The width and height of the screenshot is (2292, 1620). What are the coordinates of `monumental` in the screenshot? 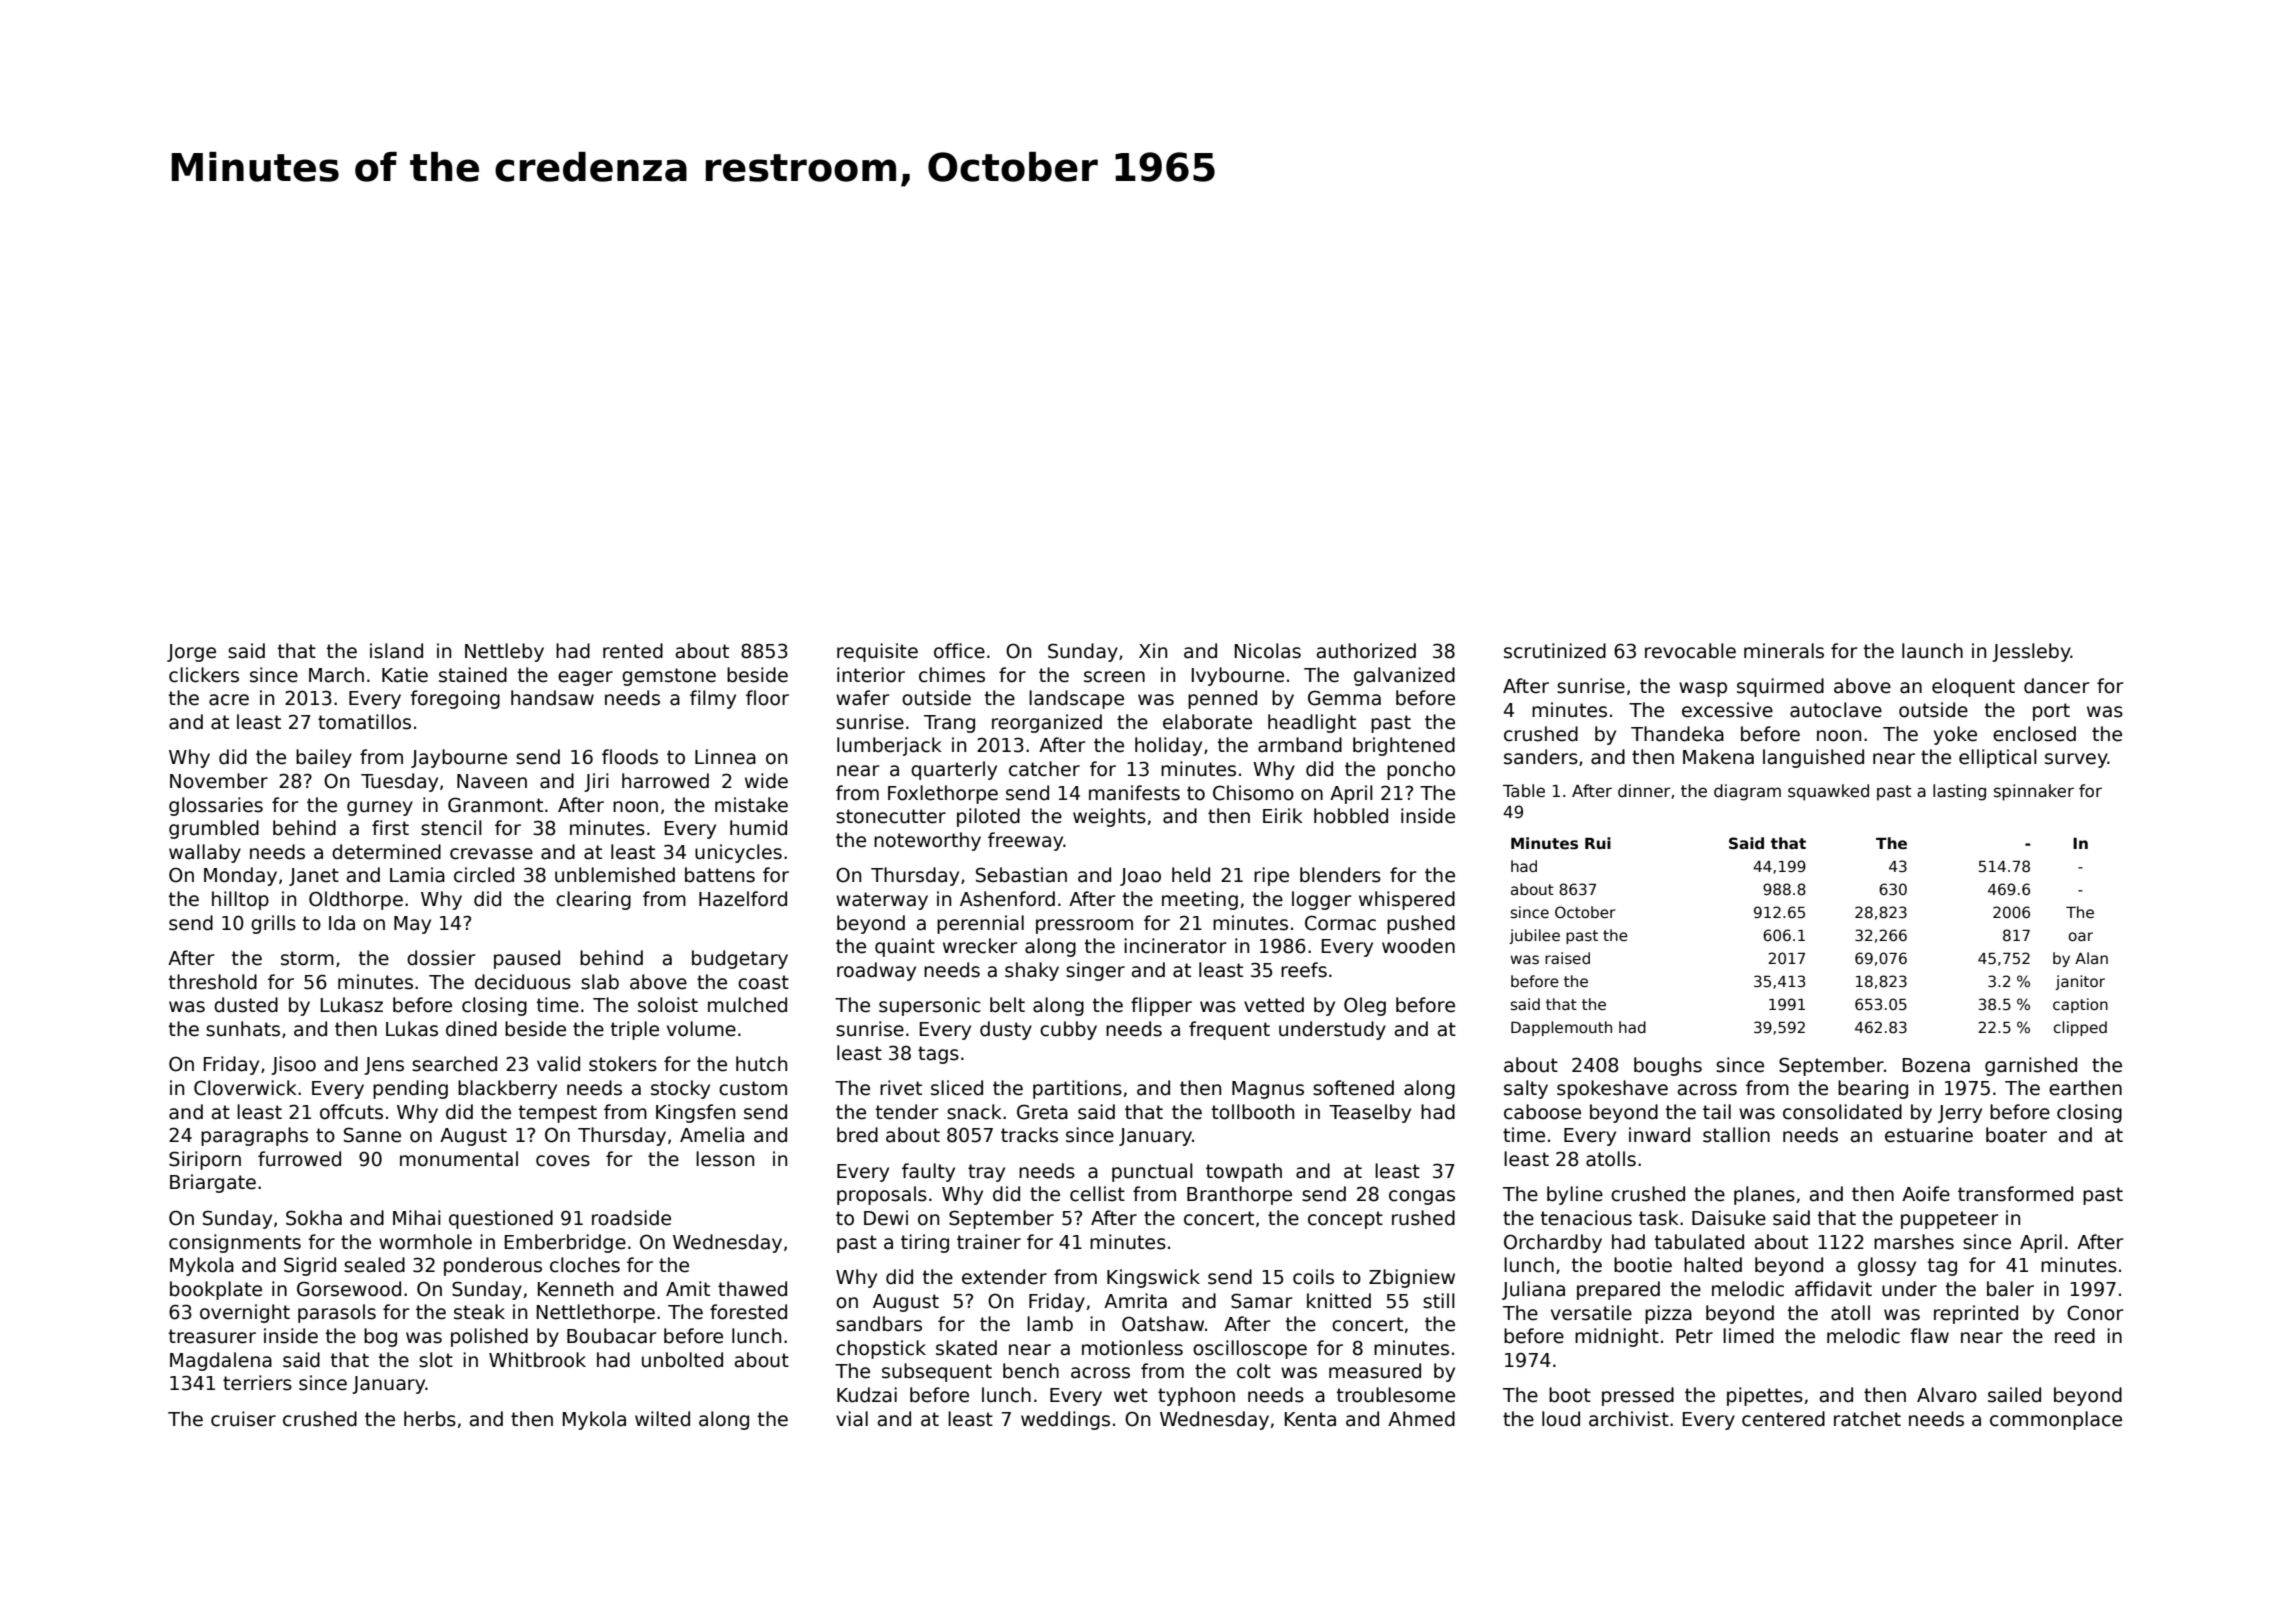 It's located at (459, 1159).
